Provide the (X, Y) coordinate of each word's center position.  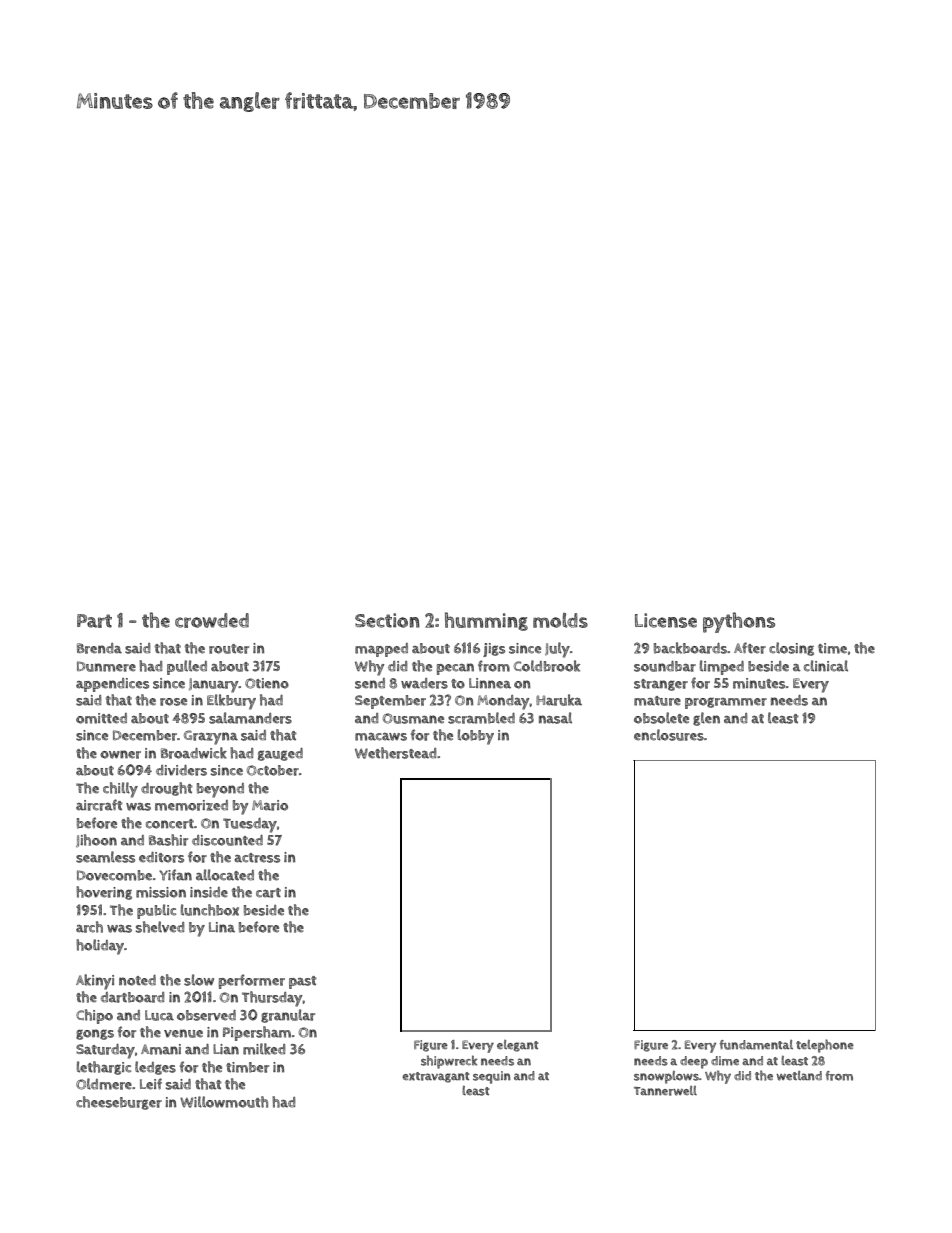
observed (206, 1015)
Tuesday (250, 825)
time (832, 648)
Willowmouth (224, 1102)
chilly (120, 790)
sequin (492, 1077)
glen (706, 719)
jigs (494, 650)
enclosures (669, 735)
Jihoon (96, 840)
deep (694, 1062)
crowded (212, 620)
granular (288, 1016)
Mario (270, 805)
